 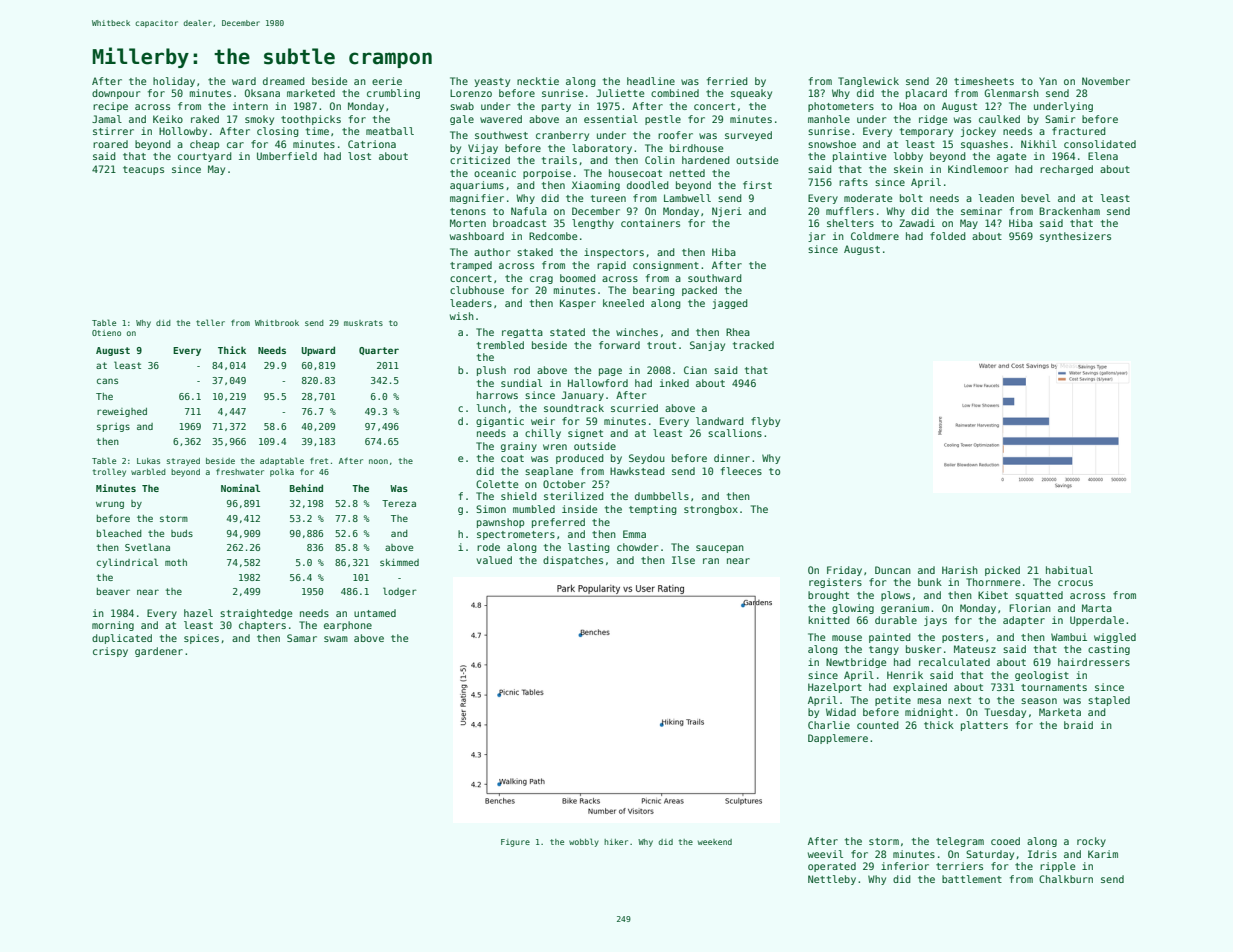 I want to click on rapid, so click(x=611, y=266).
